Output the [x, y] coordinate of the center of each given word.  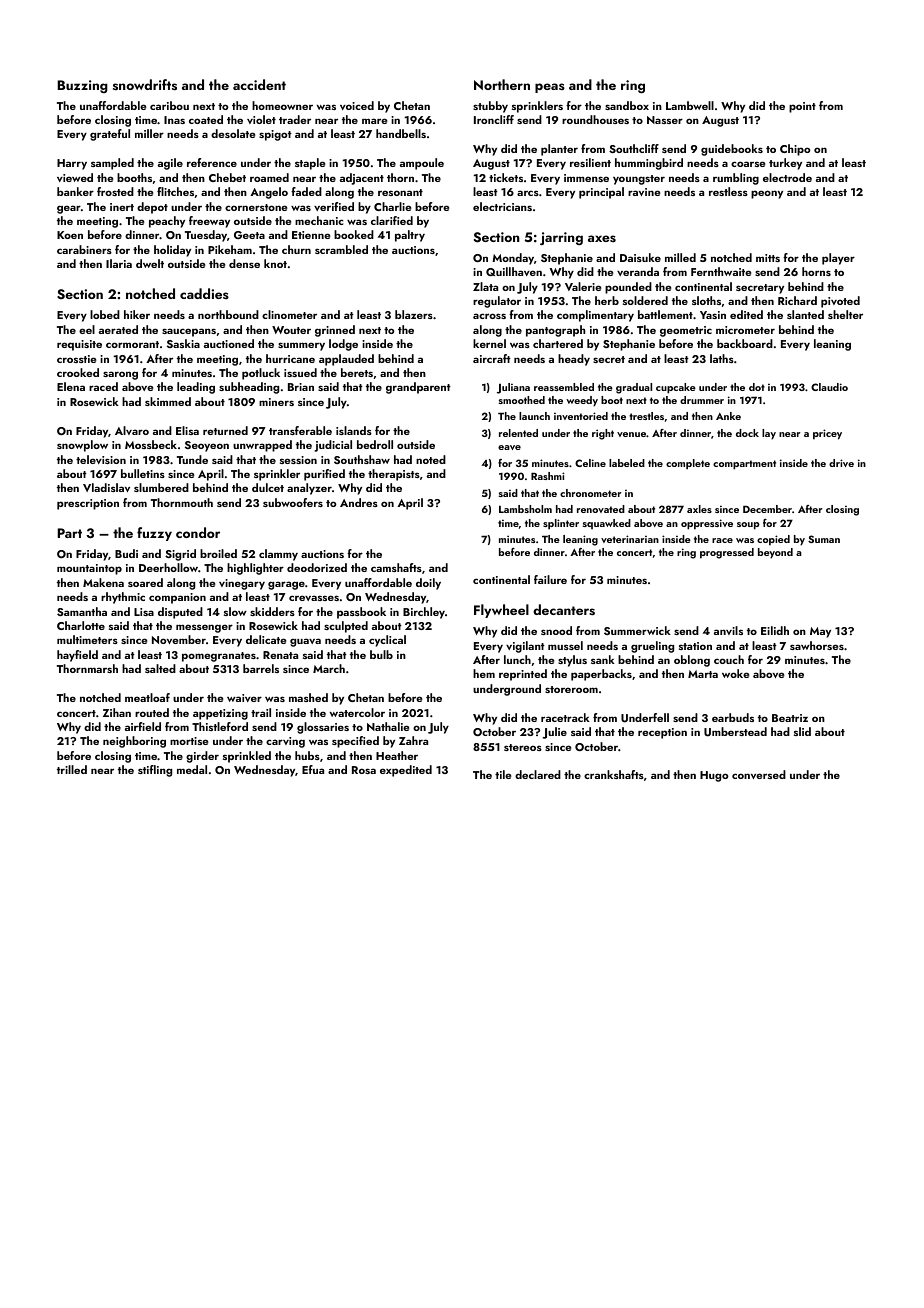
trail [261, 712]
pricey [827, 434]
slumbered [161, 487]
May [820, 632]
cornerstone [256, 207]
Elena [71, 386]
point [802, 107]
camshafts [396, 567]
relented [518, 433]
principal [601, 193]
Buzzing [82, 86]
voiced [357, 105]
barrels [261, 668]
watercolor [357, 712]
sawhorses [817, 645]
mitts [768, 258]
